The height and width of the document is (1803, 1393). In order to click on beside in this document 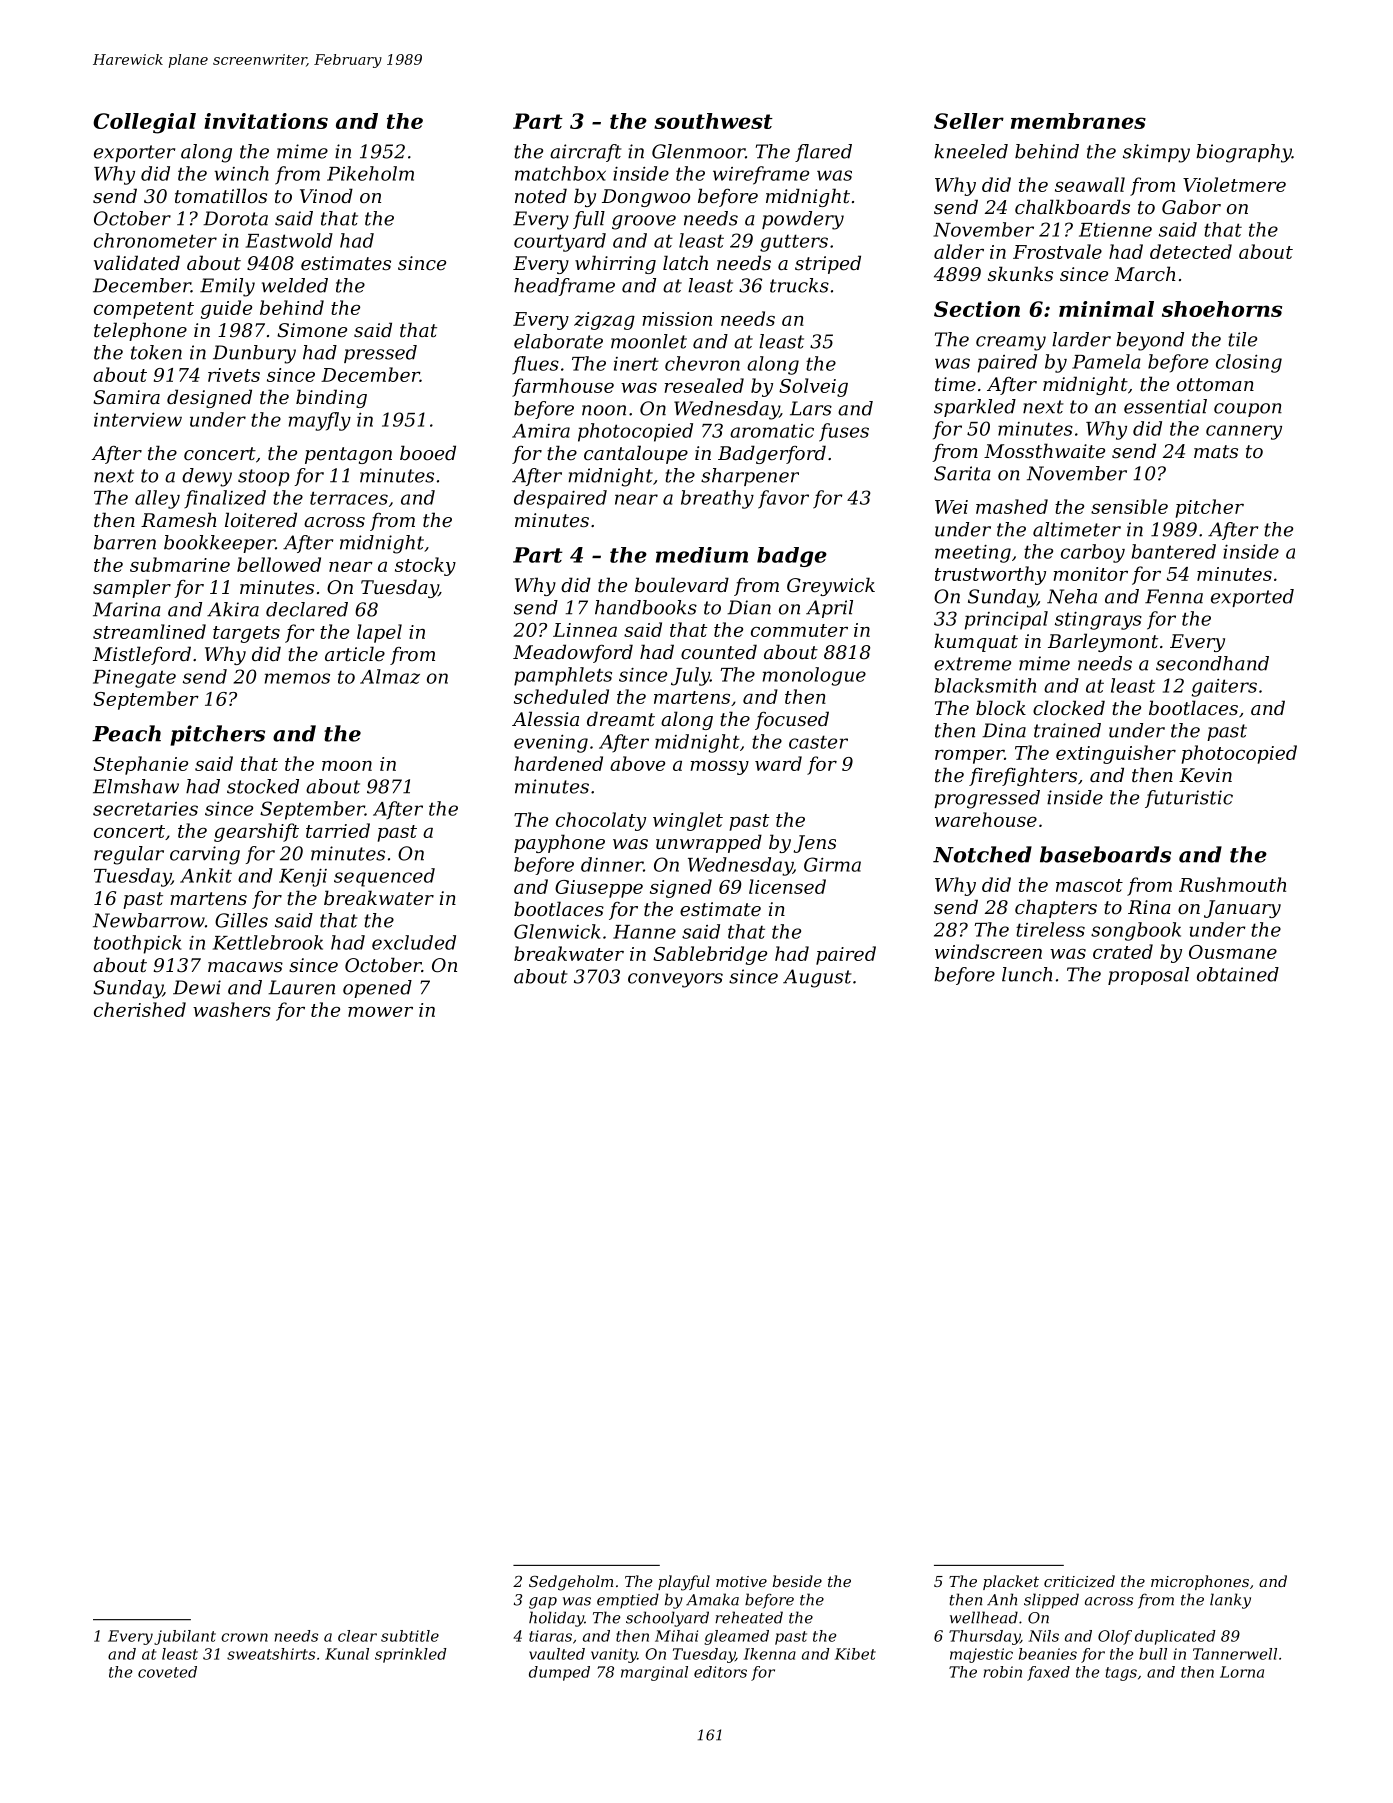, I will do `click(797, 1581)`.
